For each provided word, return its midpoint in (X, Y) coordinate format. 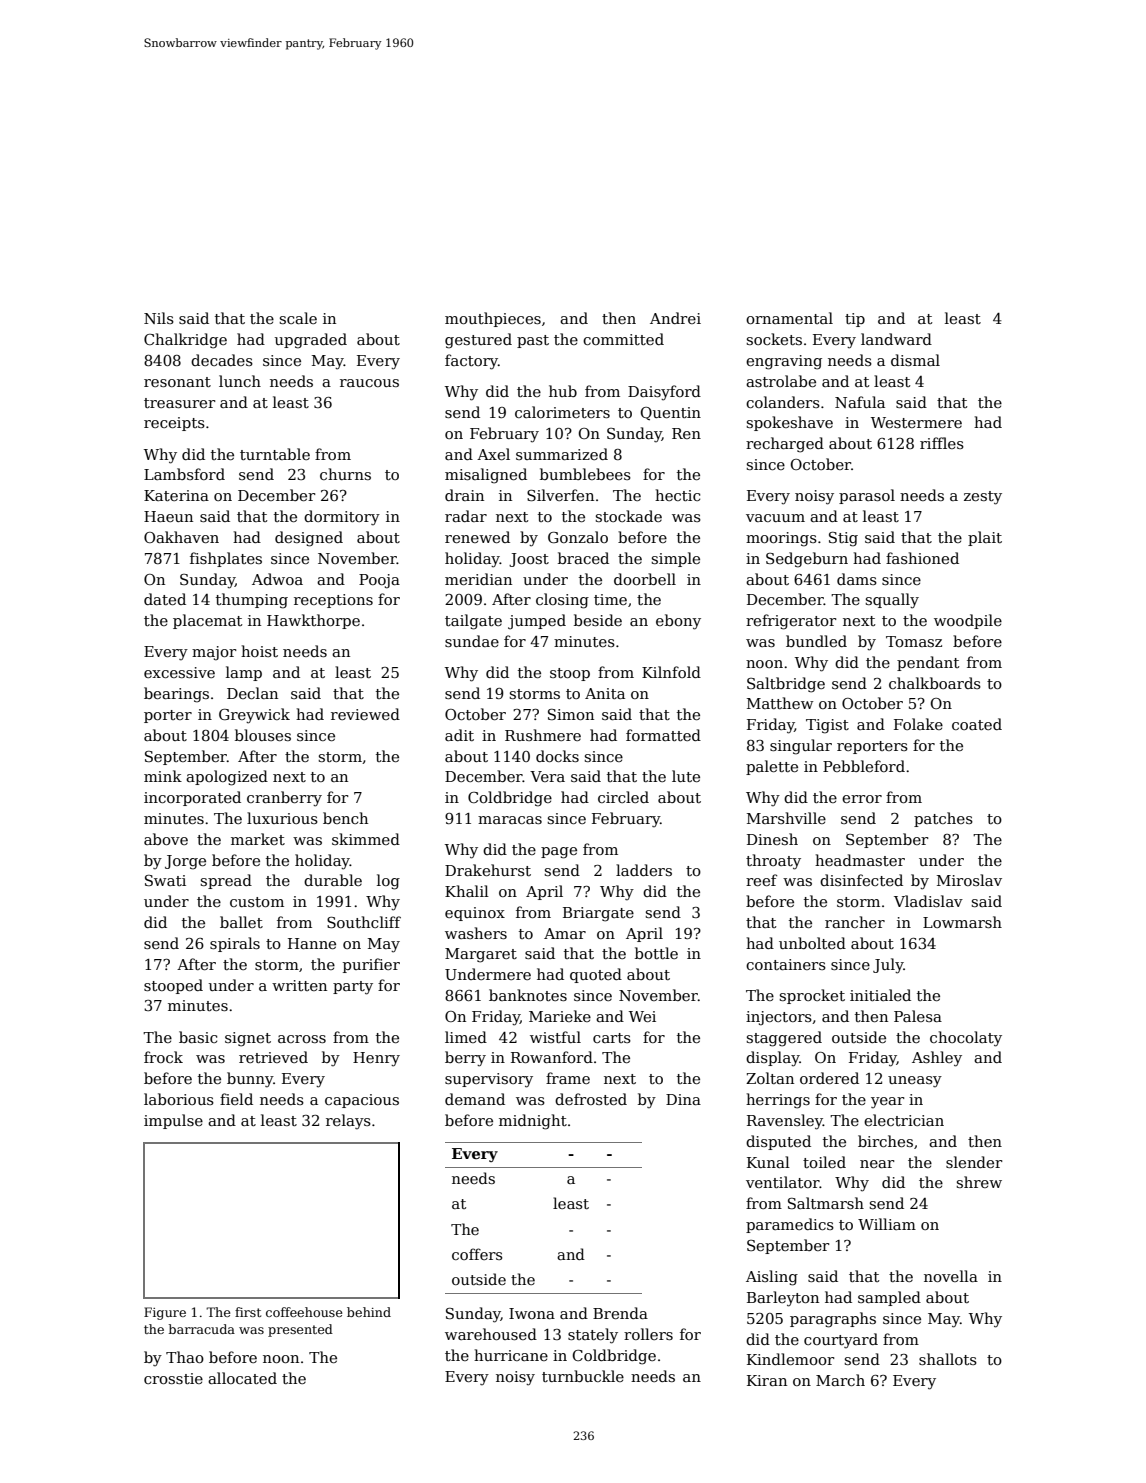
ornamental (789, 318)
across (302, 1039)
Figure (165, 1313)
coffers (477, 1254)
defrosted (591, 1099)
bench (345, 818)
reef (761, 880)
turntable (275, 454)
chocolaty (966, 1039)
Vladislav (928, 901)
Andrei (675, 318)
